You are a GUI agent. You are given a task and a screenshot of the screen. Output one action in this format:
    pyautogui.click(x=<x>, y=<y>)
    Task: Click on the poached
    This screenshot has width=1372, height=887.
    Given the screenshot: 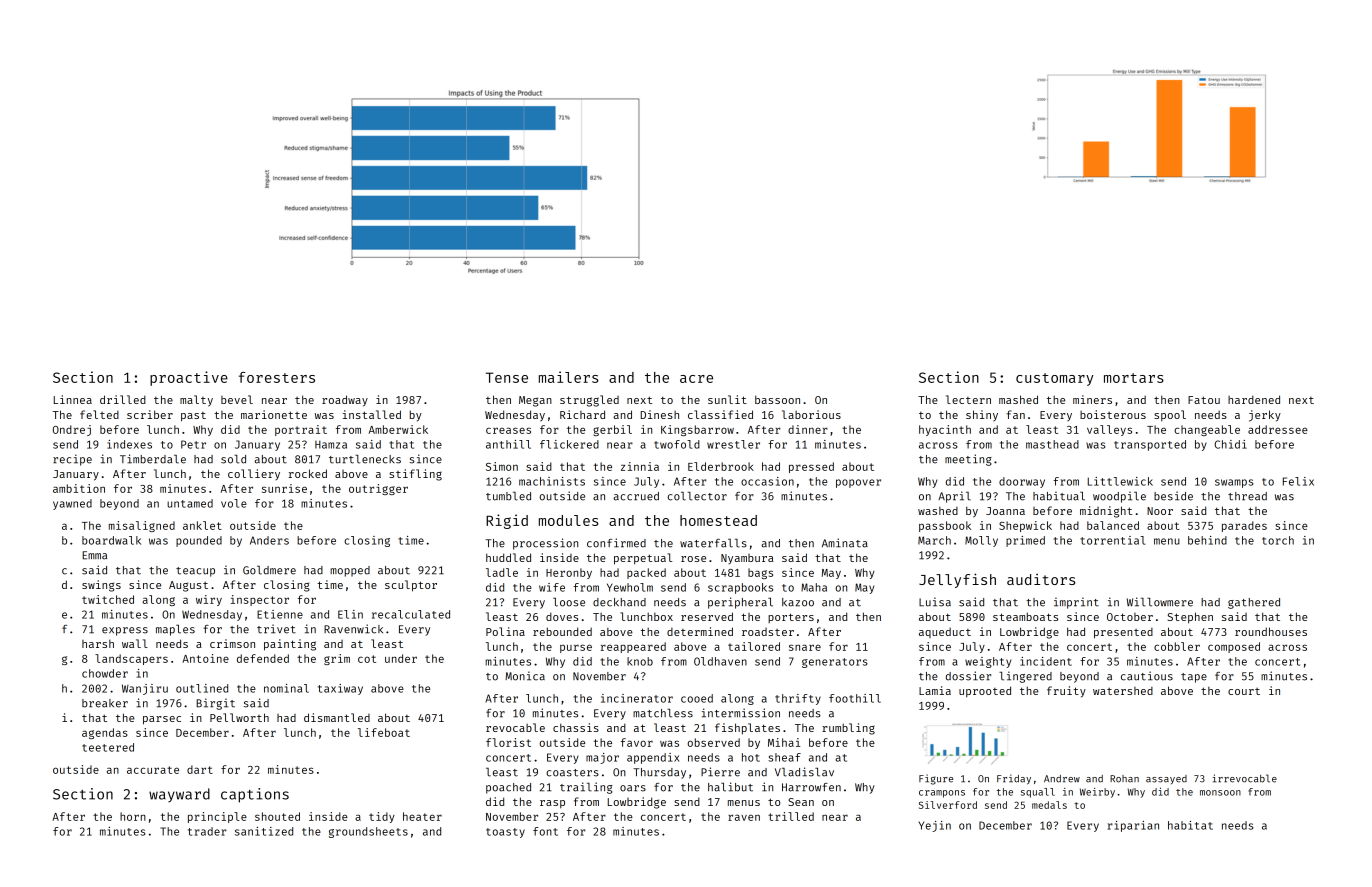 What is the action you would take?
    pyautogui.click(x=508, y=788)
